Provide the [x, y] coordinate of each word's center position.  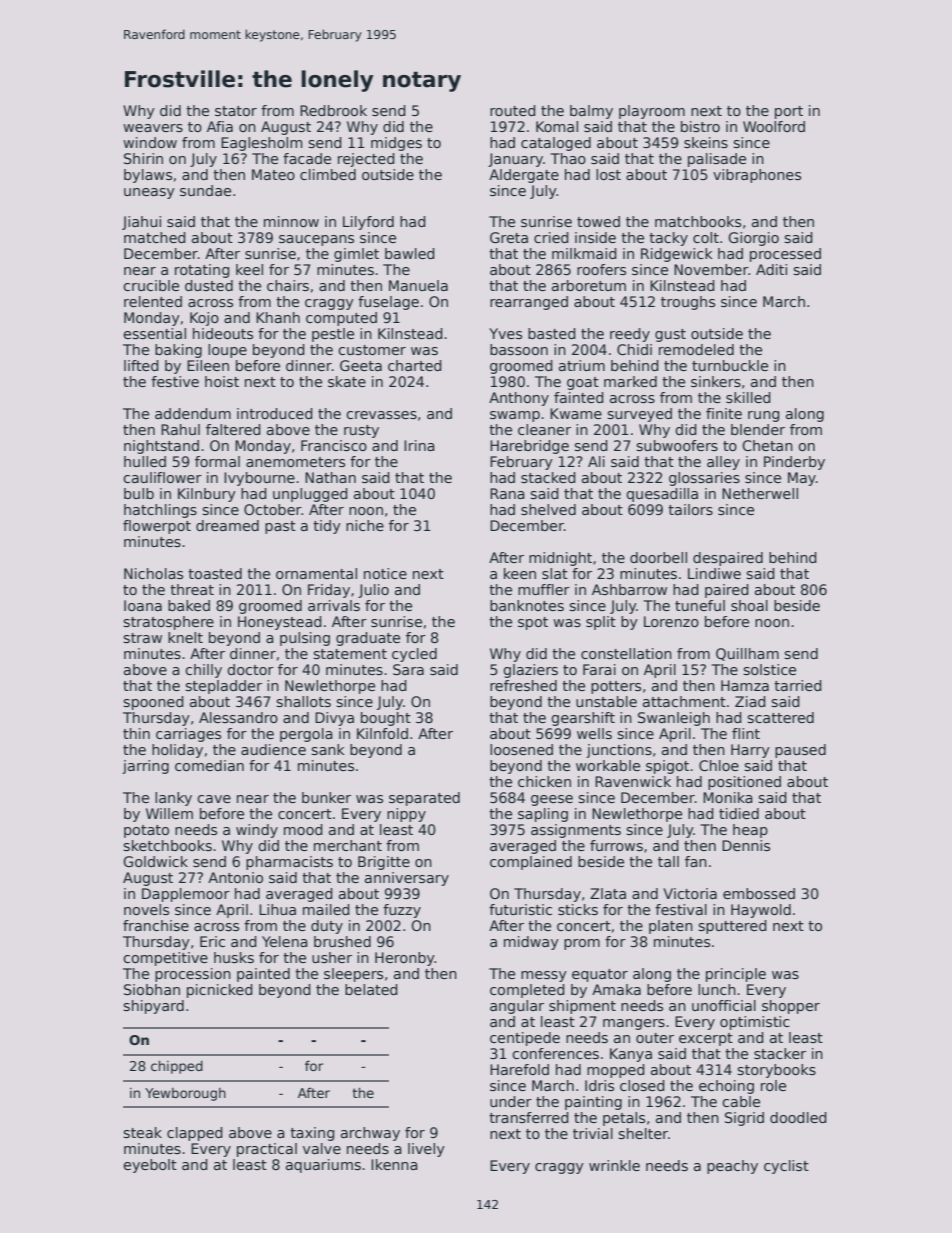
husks [234, 957]
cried [551, 237]
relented [153, 301]
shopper [791, 1007]
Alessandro [238, 717]
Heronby [405, 959]
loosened [521, 749]
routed [513, 110]
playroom [652, 112]
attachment [684, 701]
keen [520, 573]
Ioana [143, 605]
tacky [668, 239]
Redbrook [333, 110]
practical [267, 1150]
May [802, 479]
